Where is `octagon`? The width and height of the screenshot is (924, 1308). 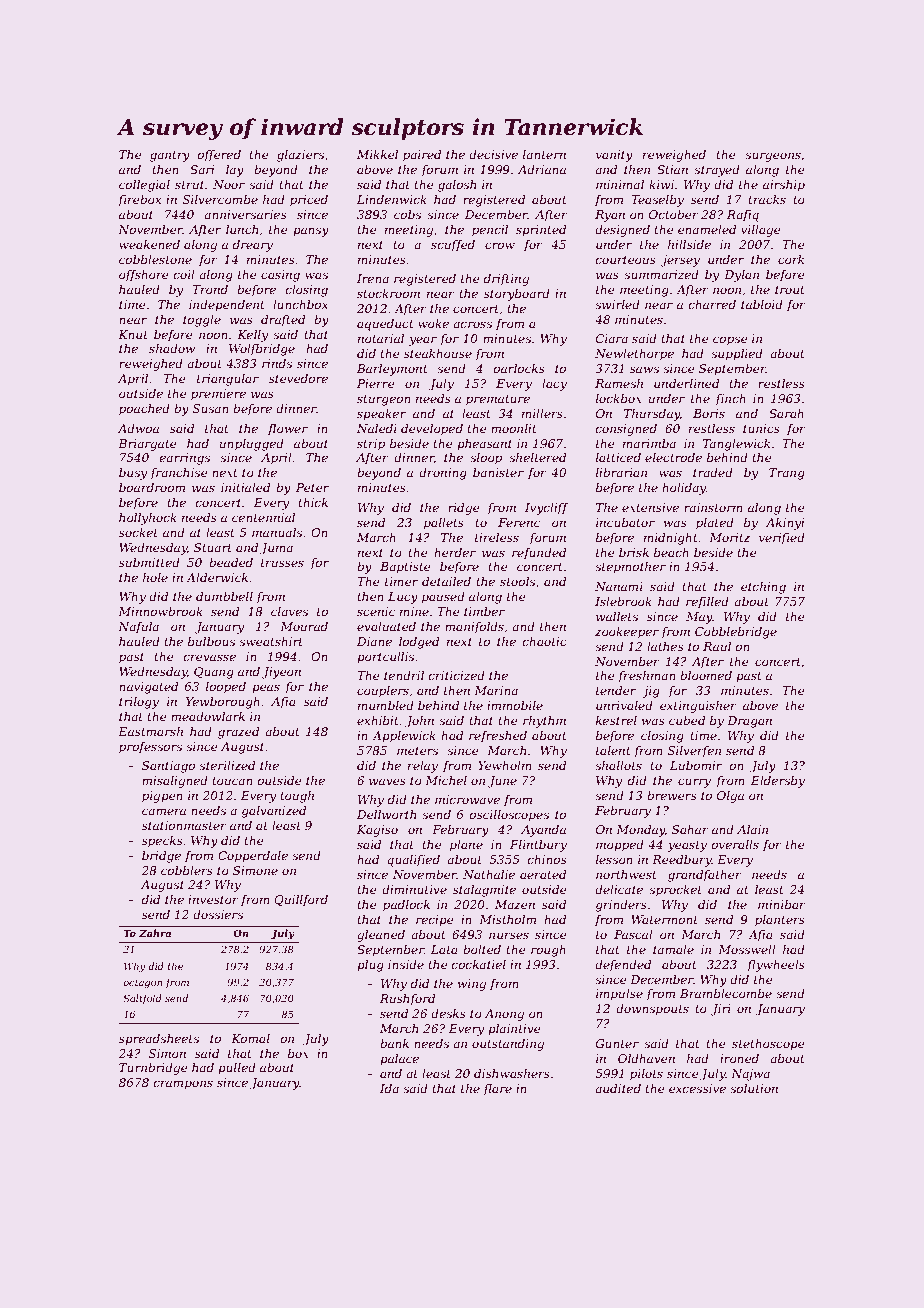
octagon is located at coordinates (142, 983).
